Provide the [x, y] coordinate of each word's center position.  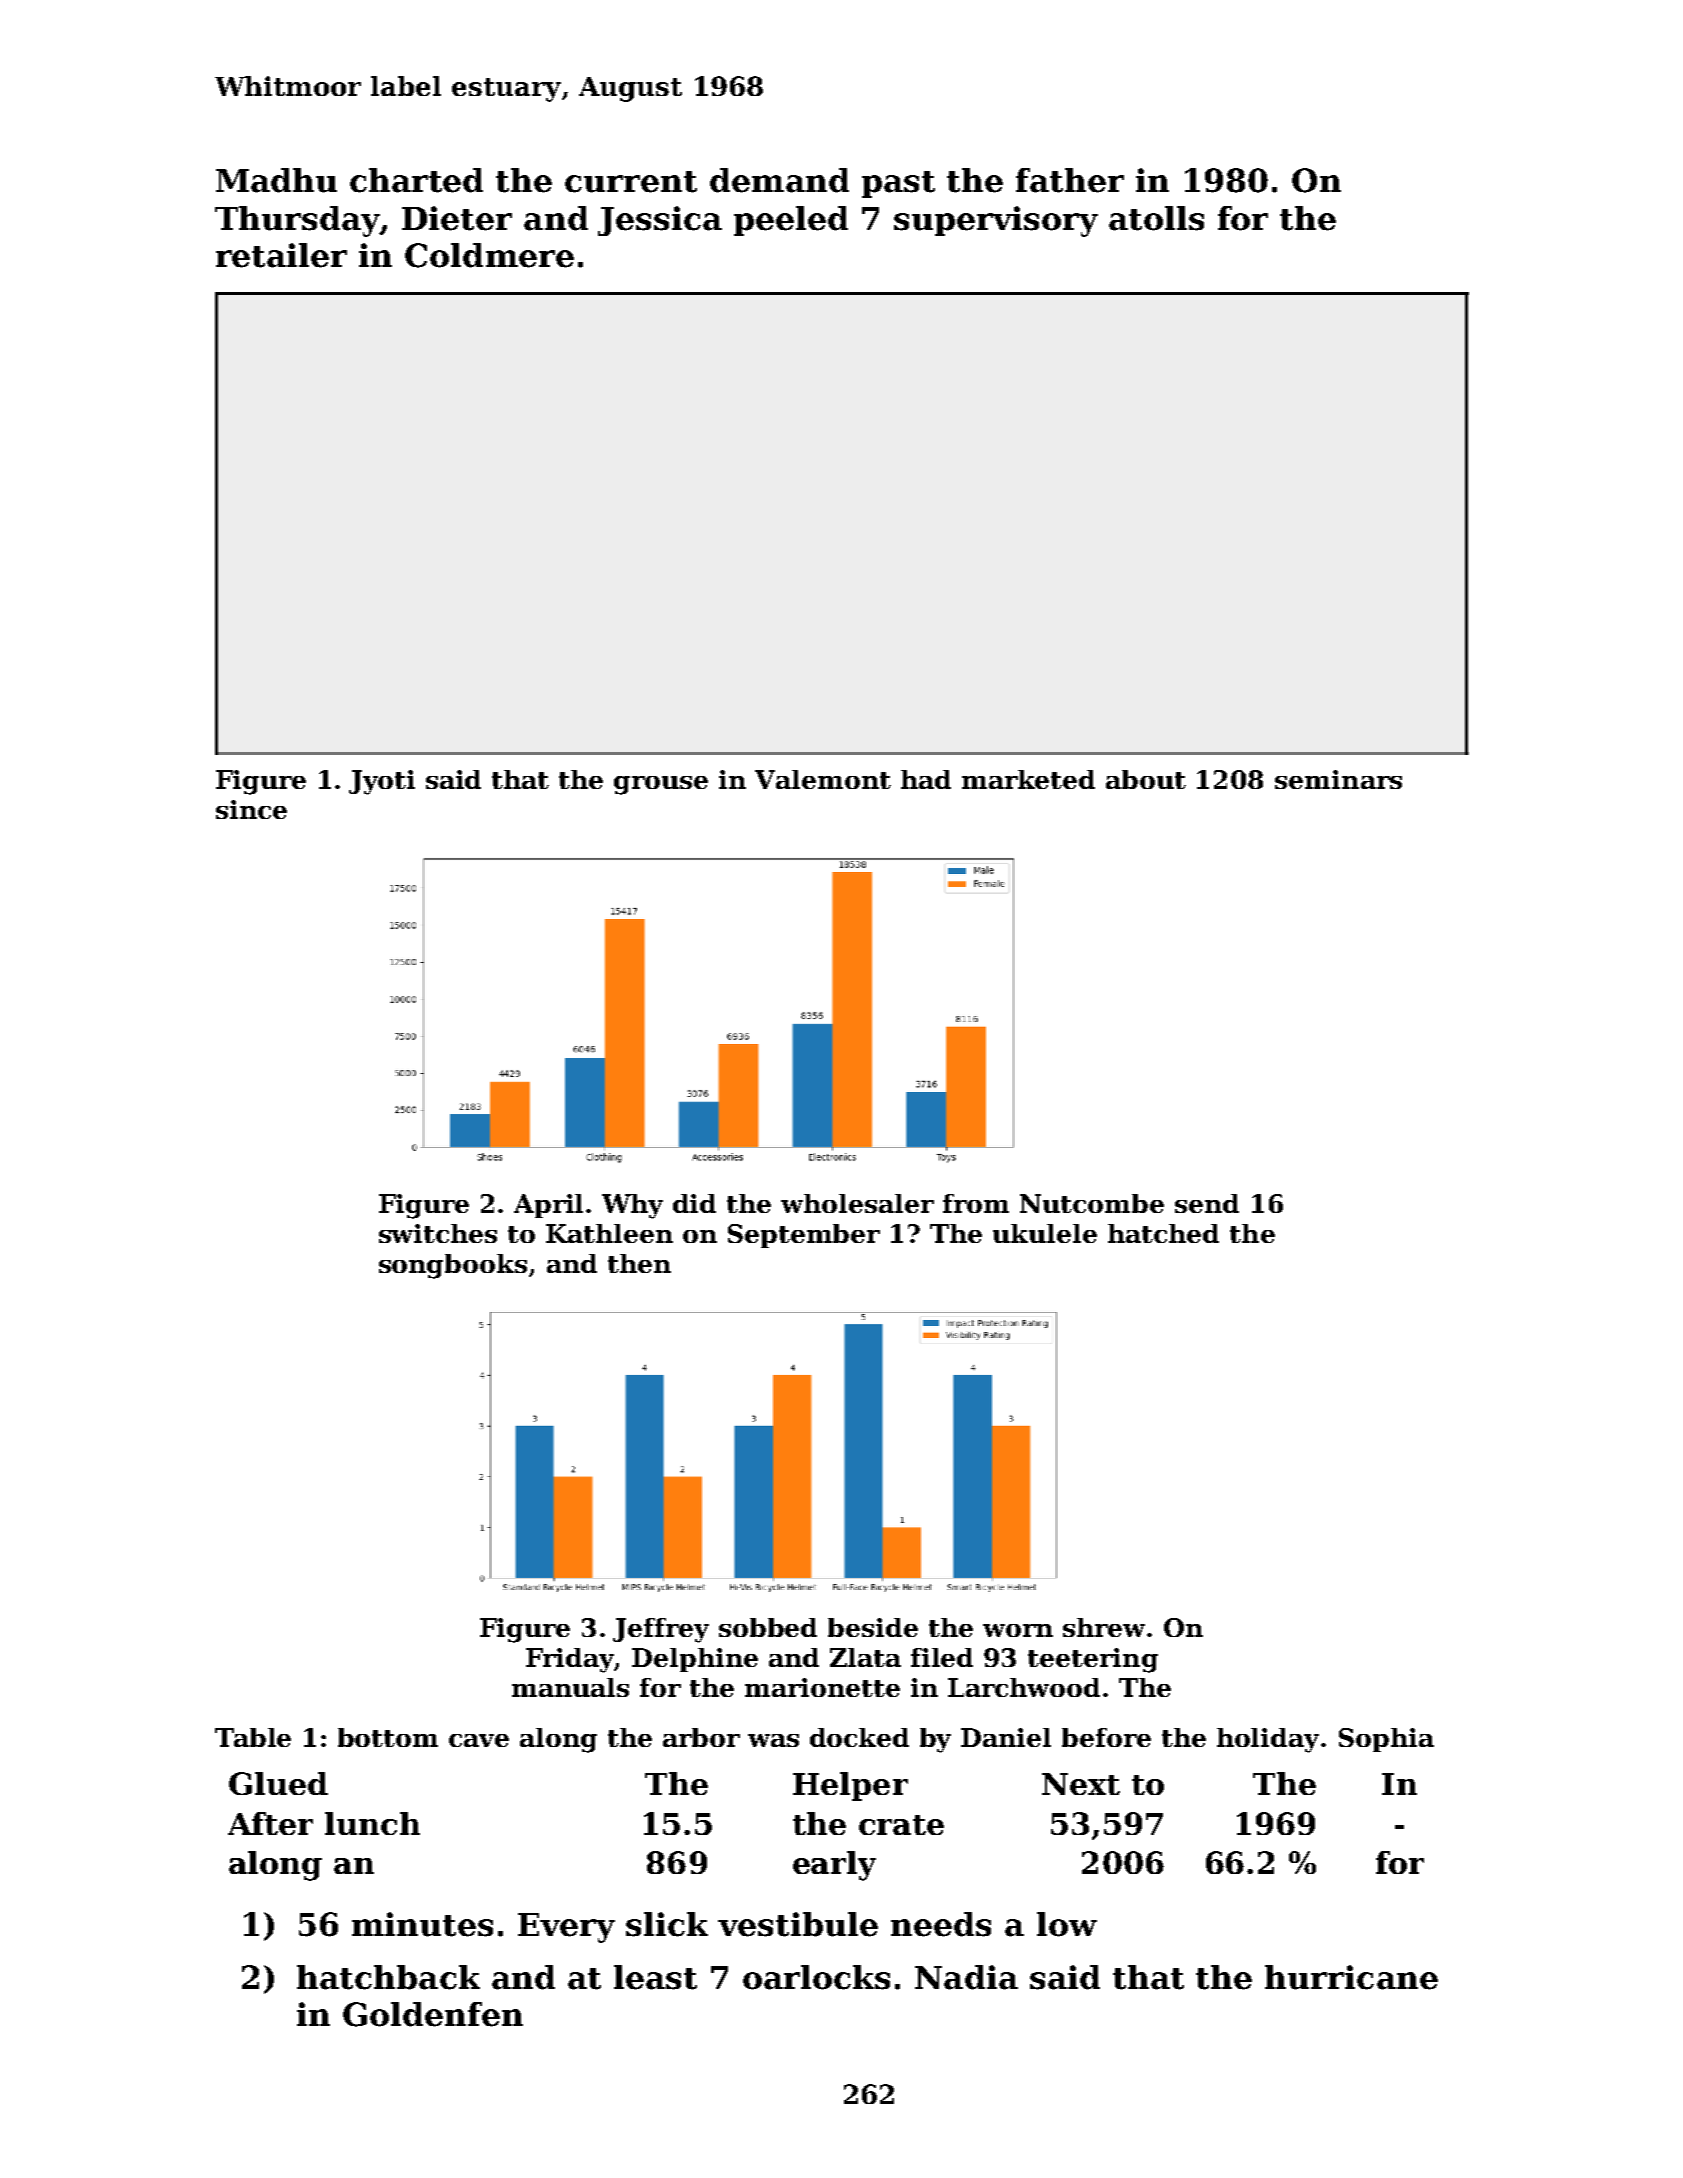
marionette [822, 1687]
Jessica [660, 221]
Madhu [276, 180]
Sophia [1386, 1740]
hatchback [388, 1977]
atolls [1156, 218]
